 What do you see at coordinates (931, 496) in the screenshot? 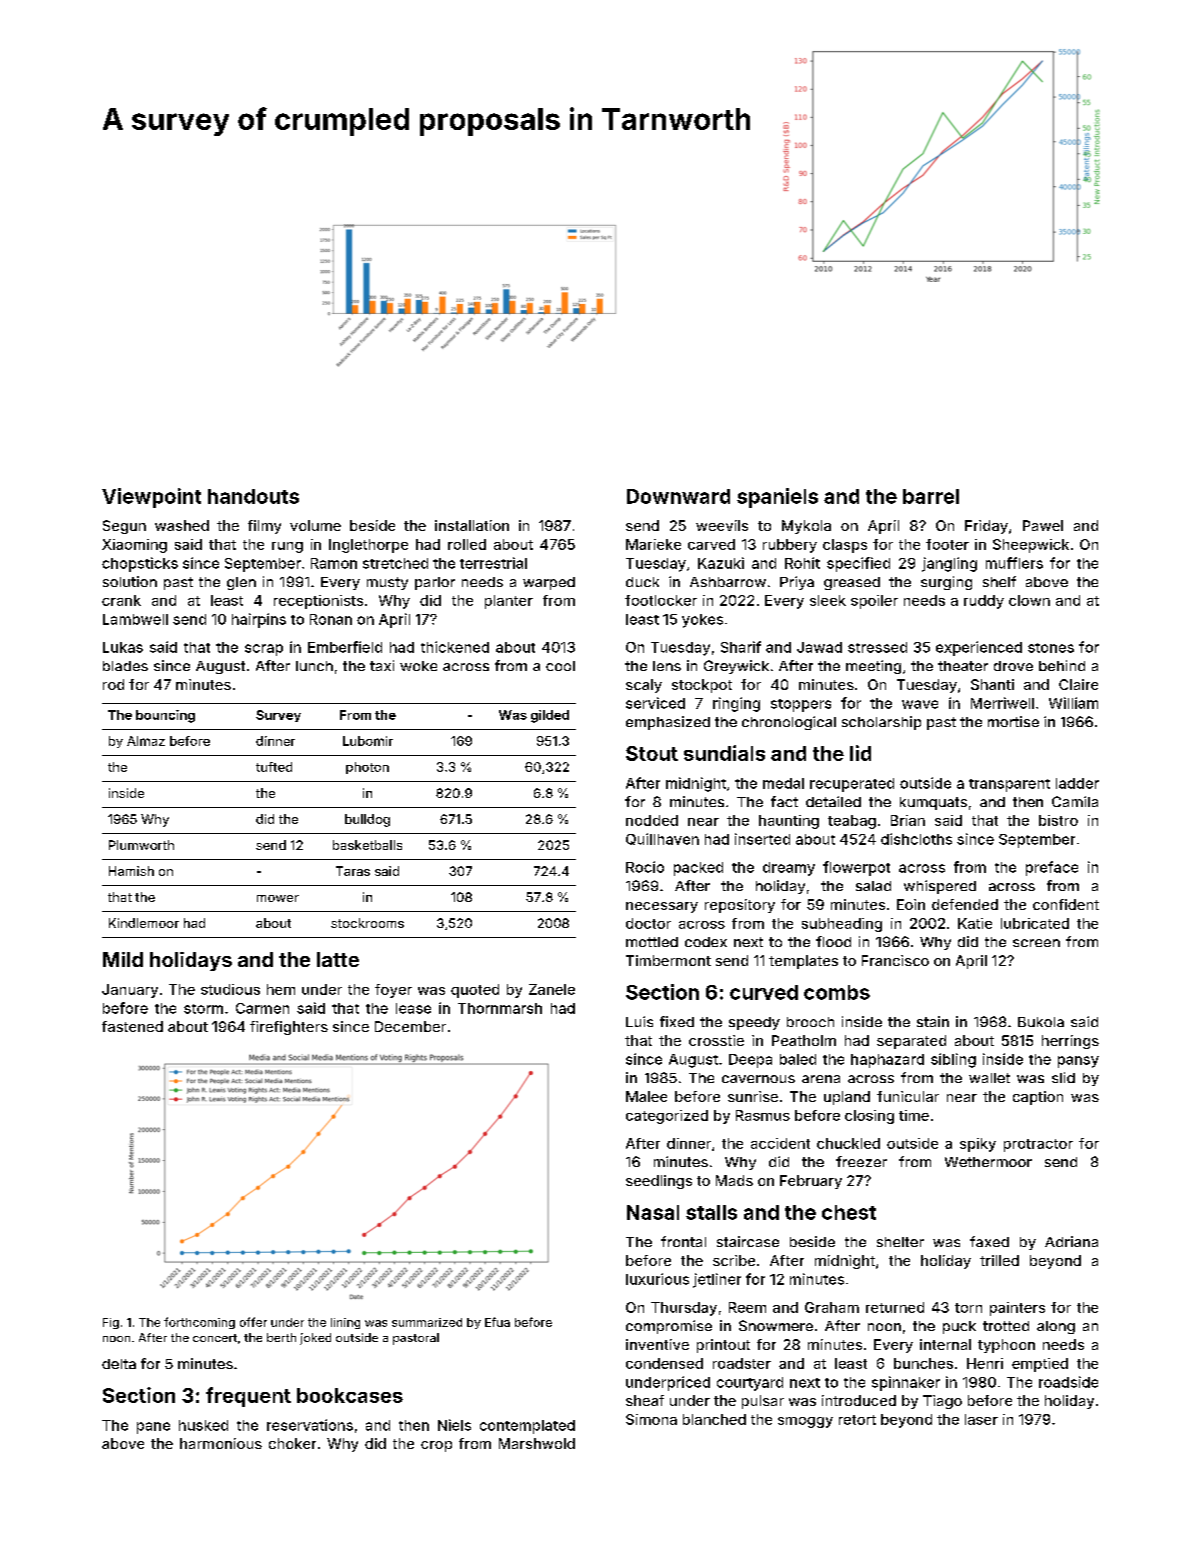
I see `barrel` at bounding box center [931, 496].
